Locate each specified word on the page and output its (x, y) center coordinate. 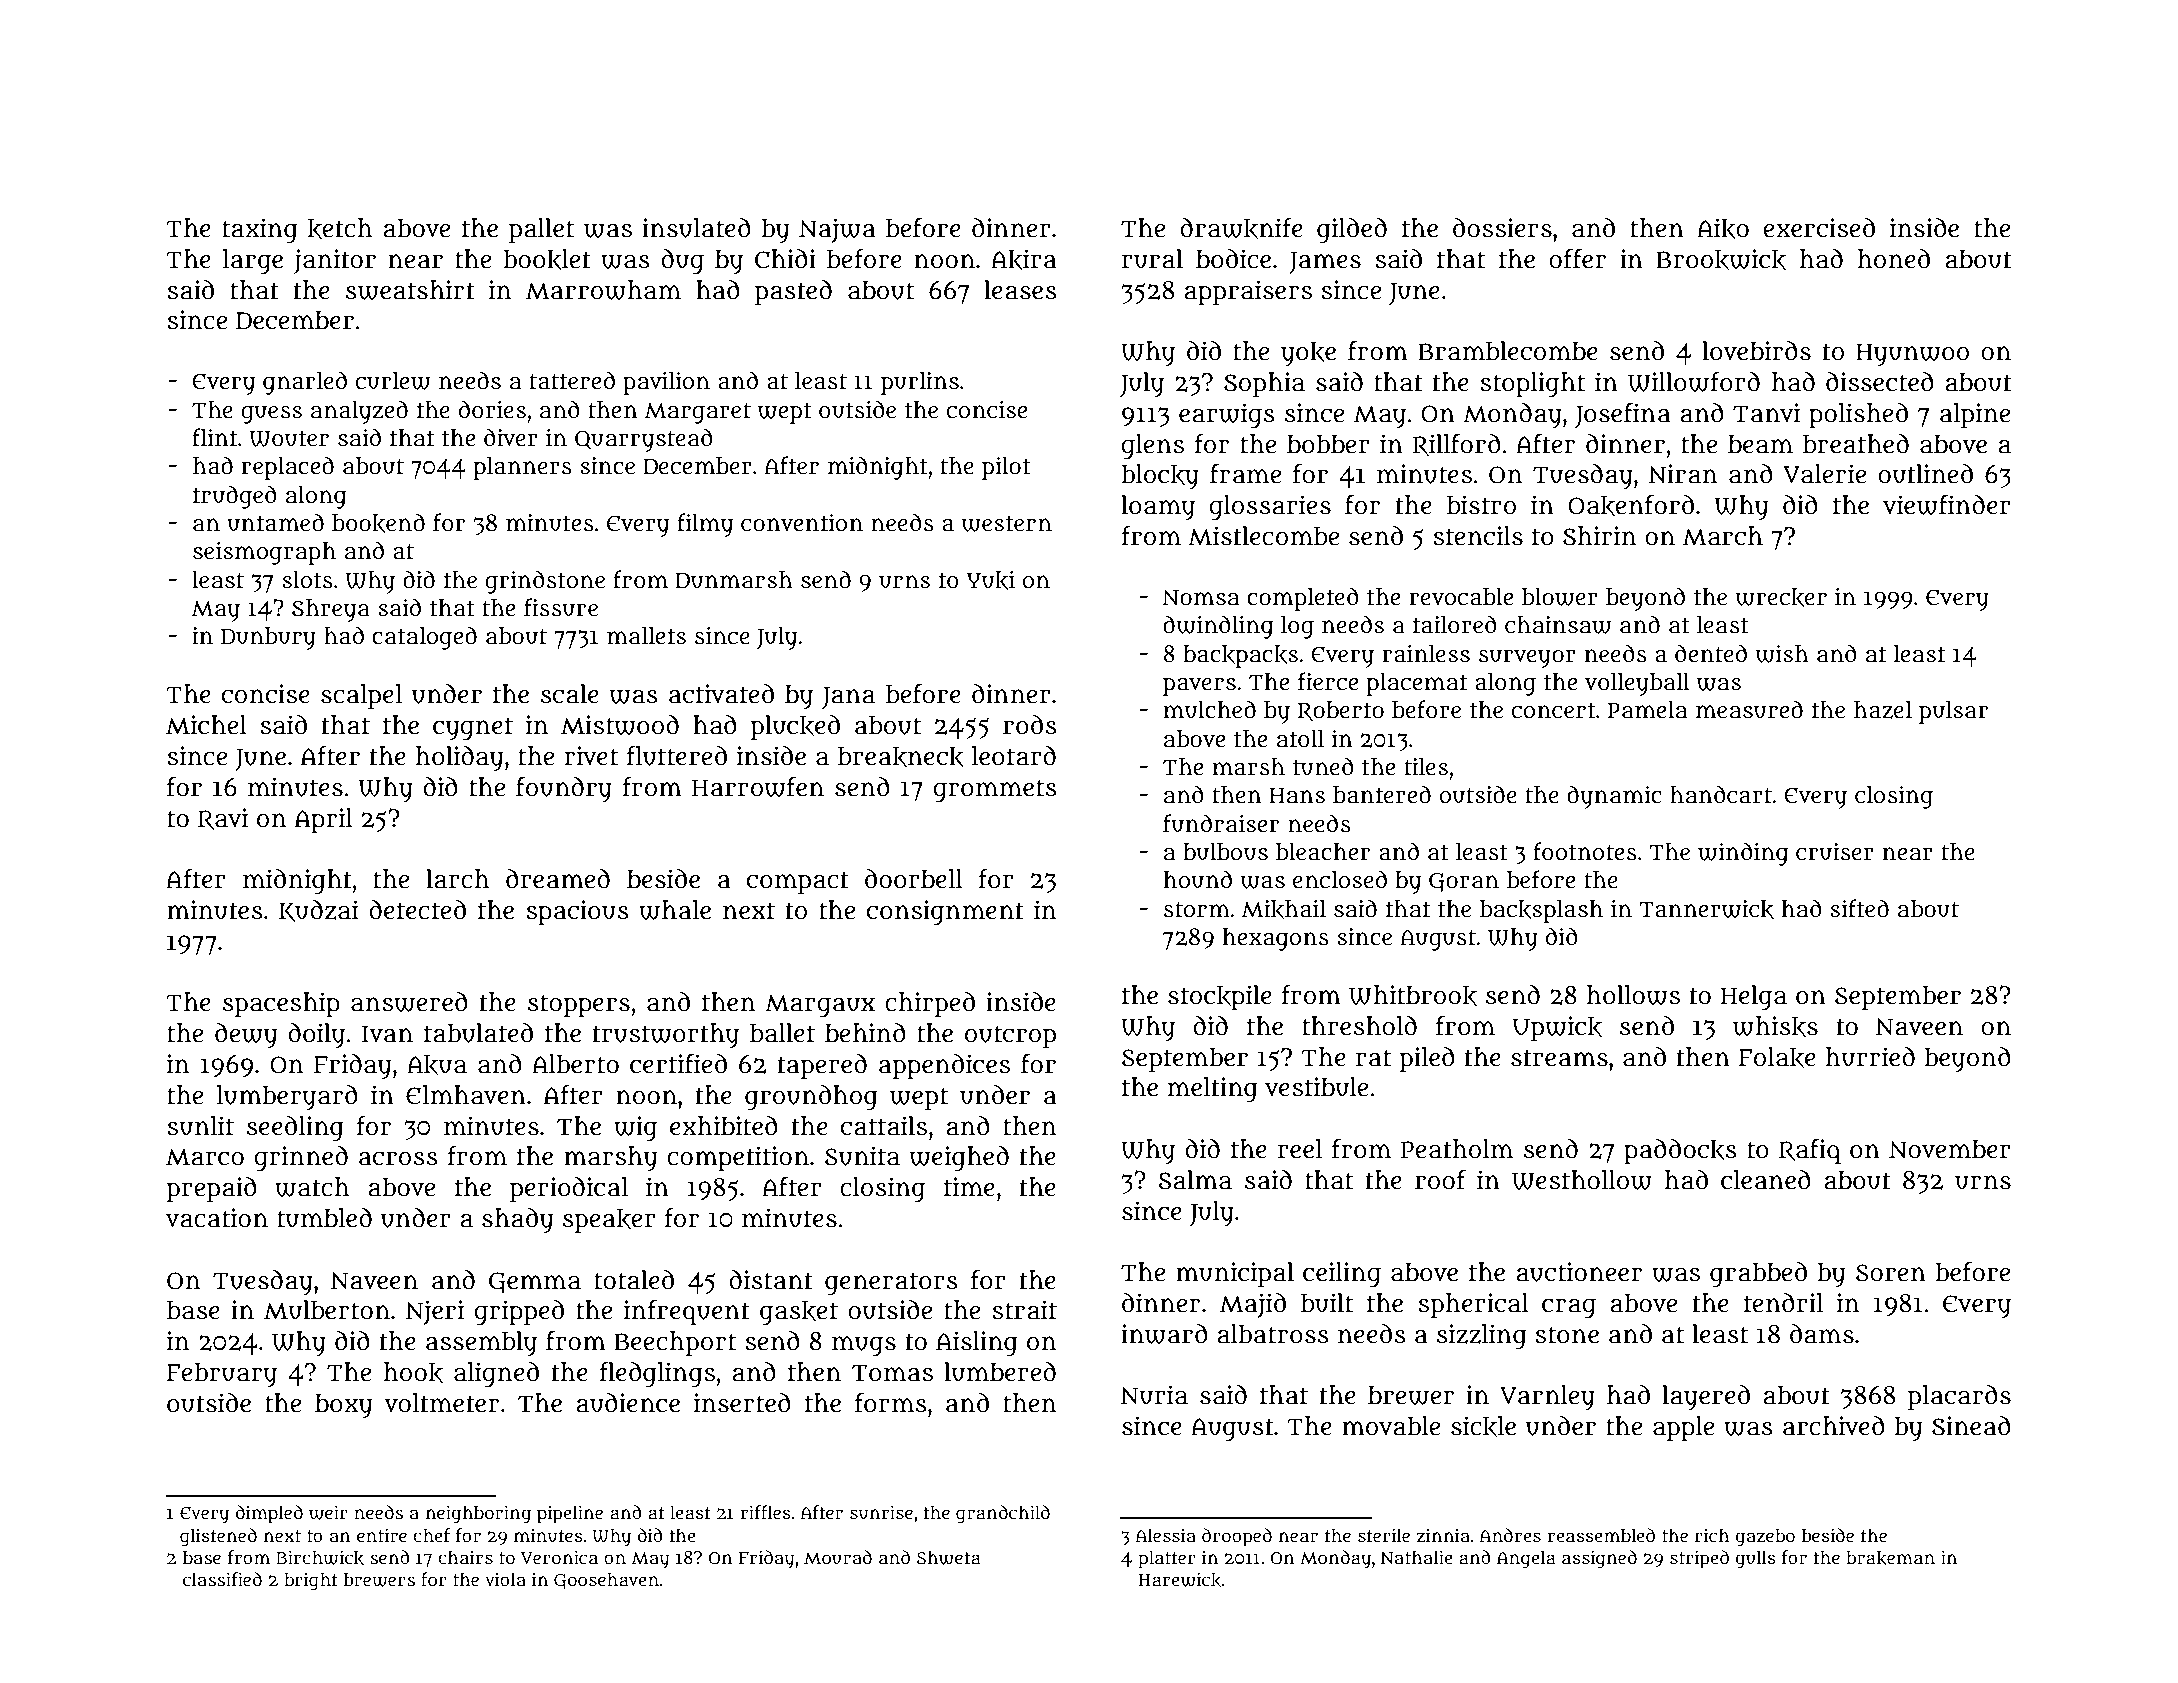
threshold (1359, 1026)
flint (214, 437)
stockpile (1220, 997)
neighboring (478, 1514)
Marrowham (603, 290)
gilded (1352, 230)
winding (1743, 854)
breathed (1856, 444)
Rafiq (1810, 1151)
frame (1245, 474)
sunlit (200, 1126)
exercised (1819, 228)
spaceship (281, 1004)
